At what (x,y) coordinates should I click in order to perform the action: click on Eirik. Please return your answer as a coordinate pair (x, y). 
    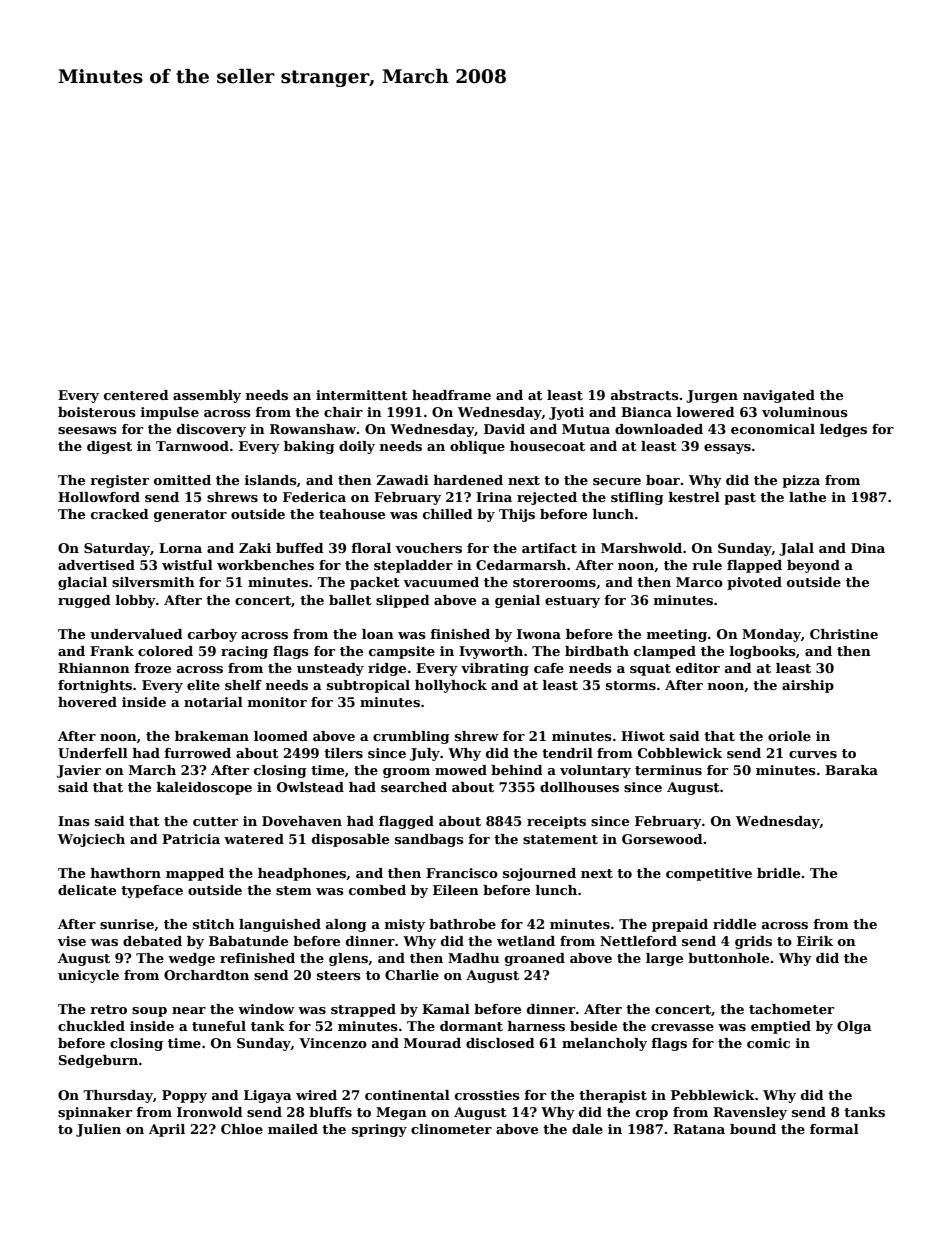
    Looking at the image, I should click on (815, 941).
